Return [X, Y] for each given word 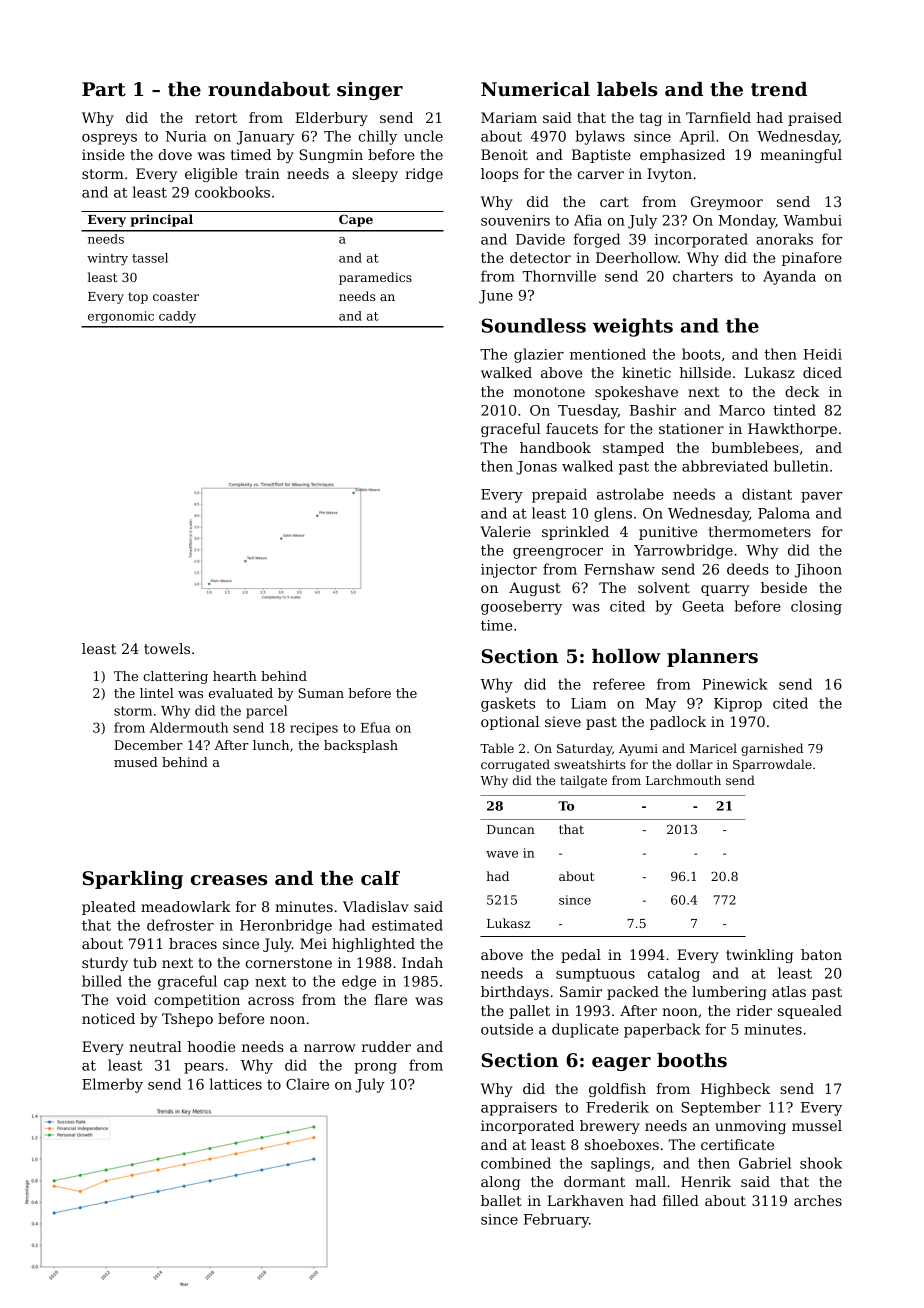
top [138, 298]
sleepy [375, 175]
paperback [662, 1030]
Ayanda [789, 277]
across [271, 1001]
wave [502, 854]
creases [229, 880]
